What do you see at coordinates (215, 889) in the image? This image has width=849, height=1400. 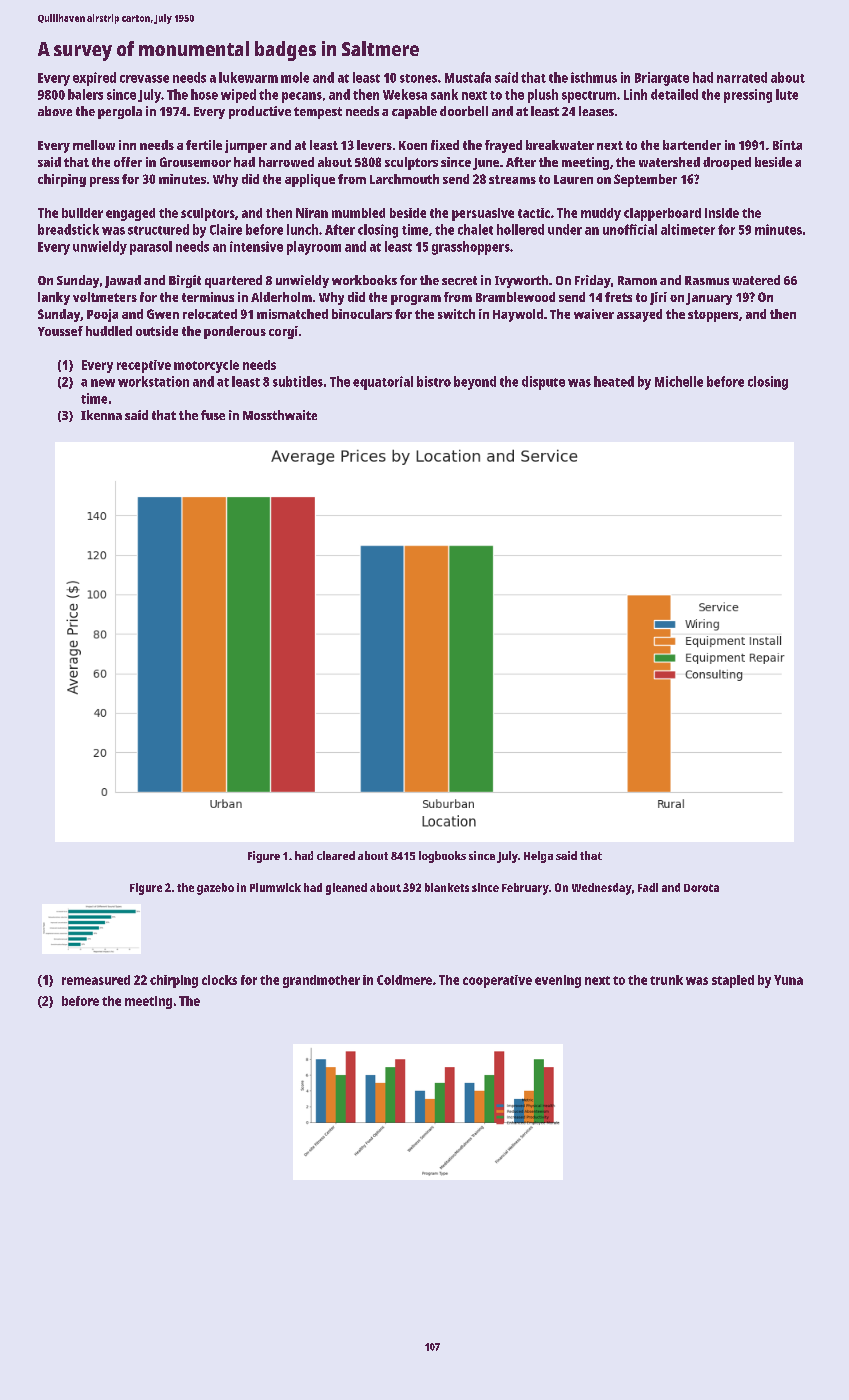 I see `gazebo` at bounding box center [215, 889].
